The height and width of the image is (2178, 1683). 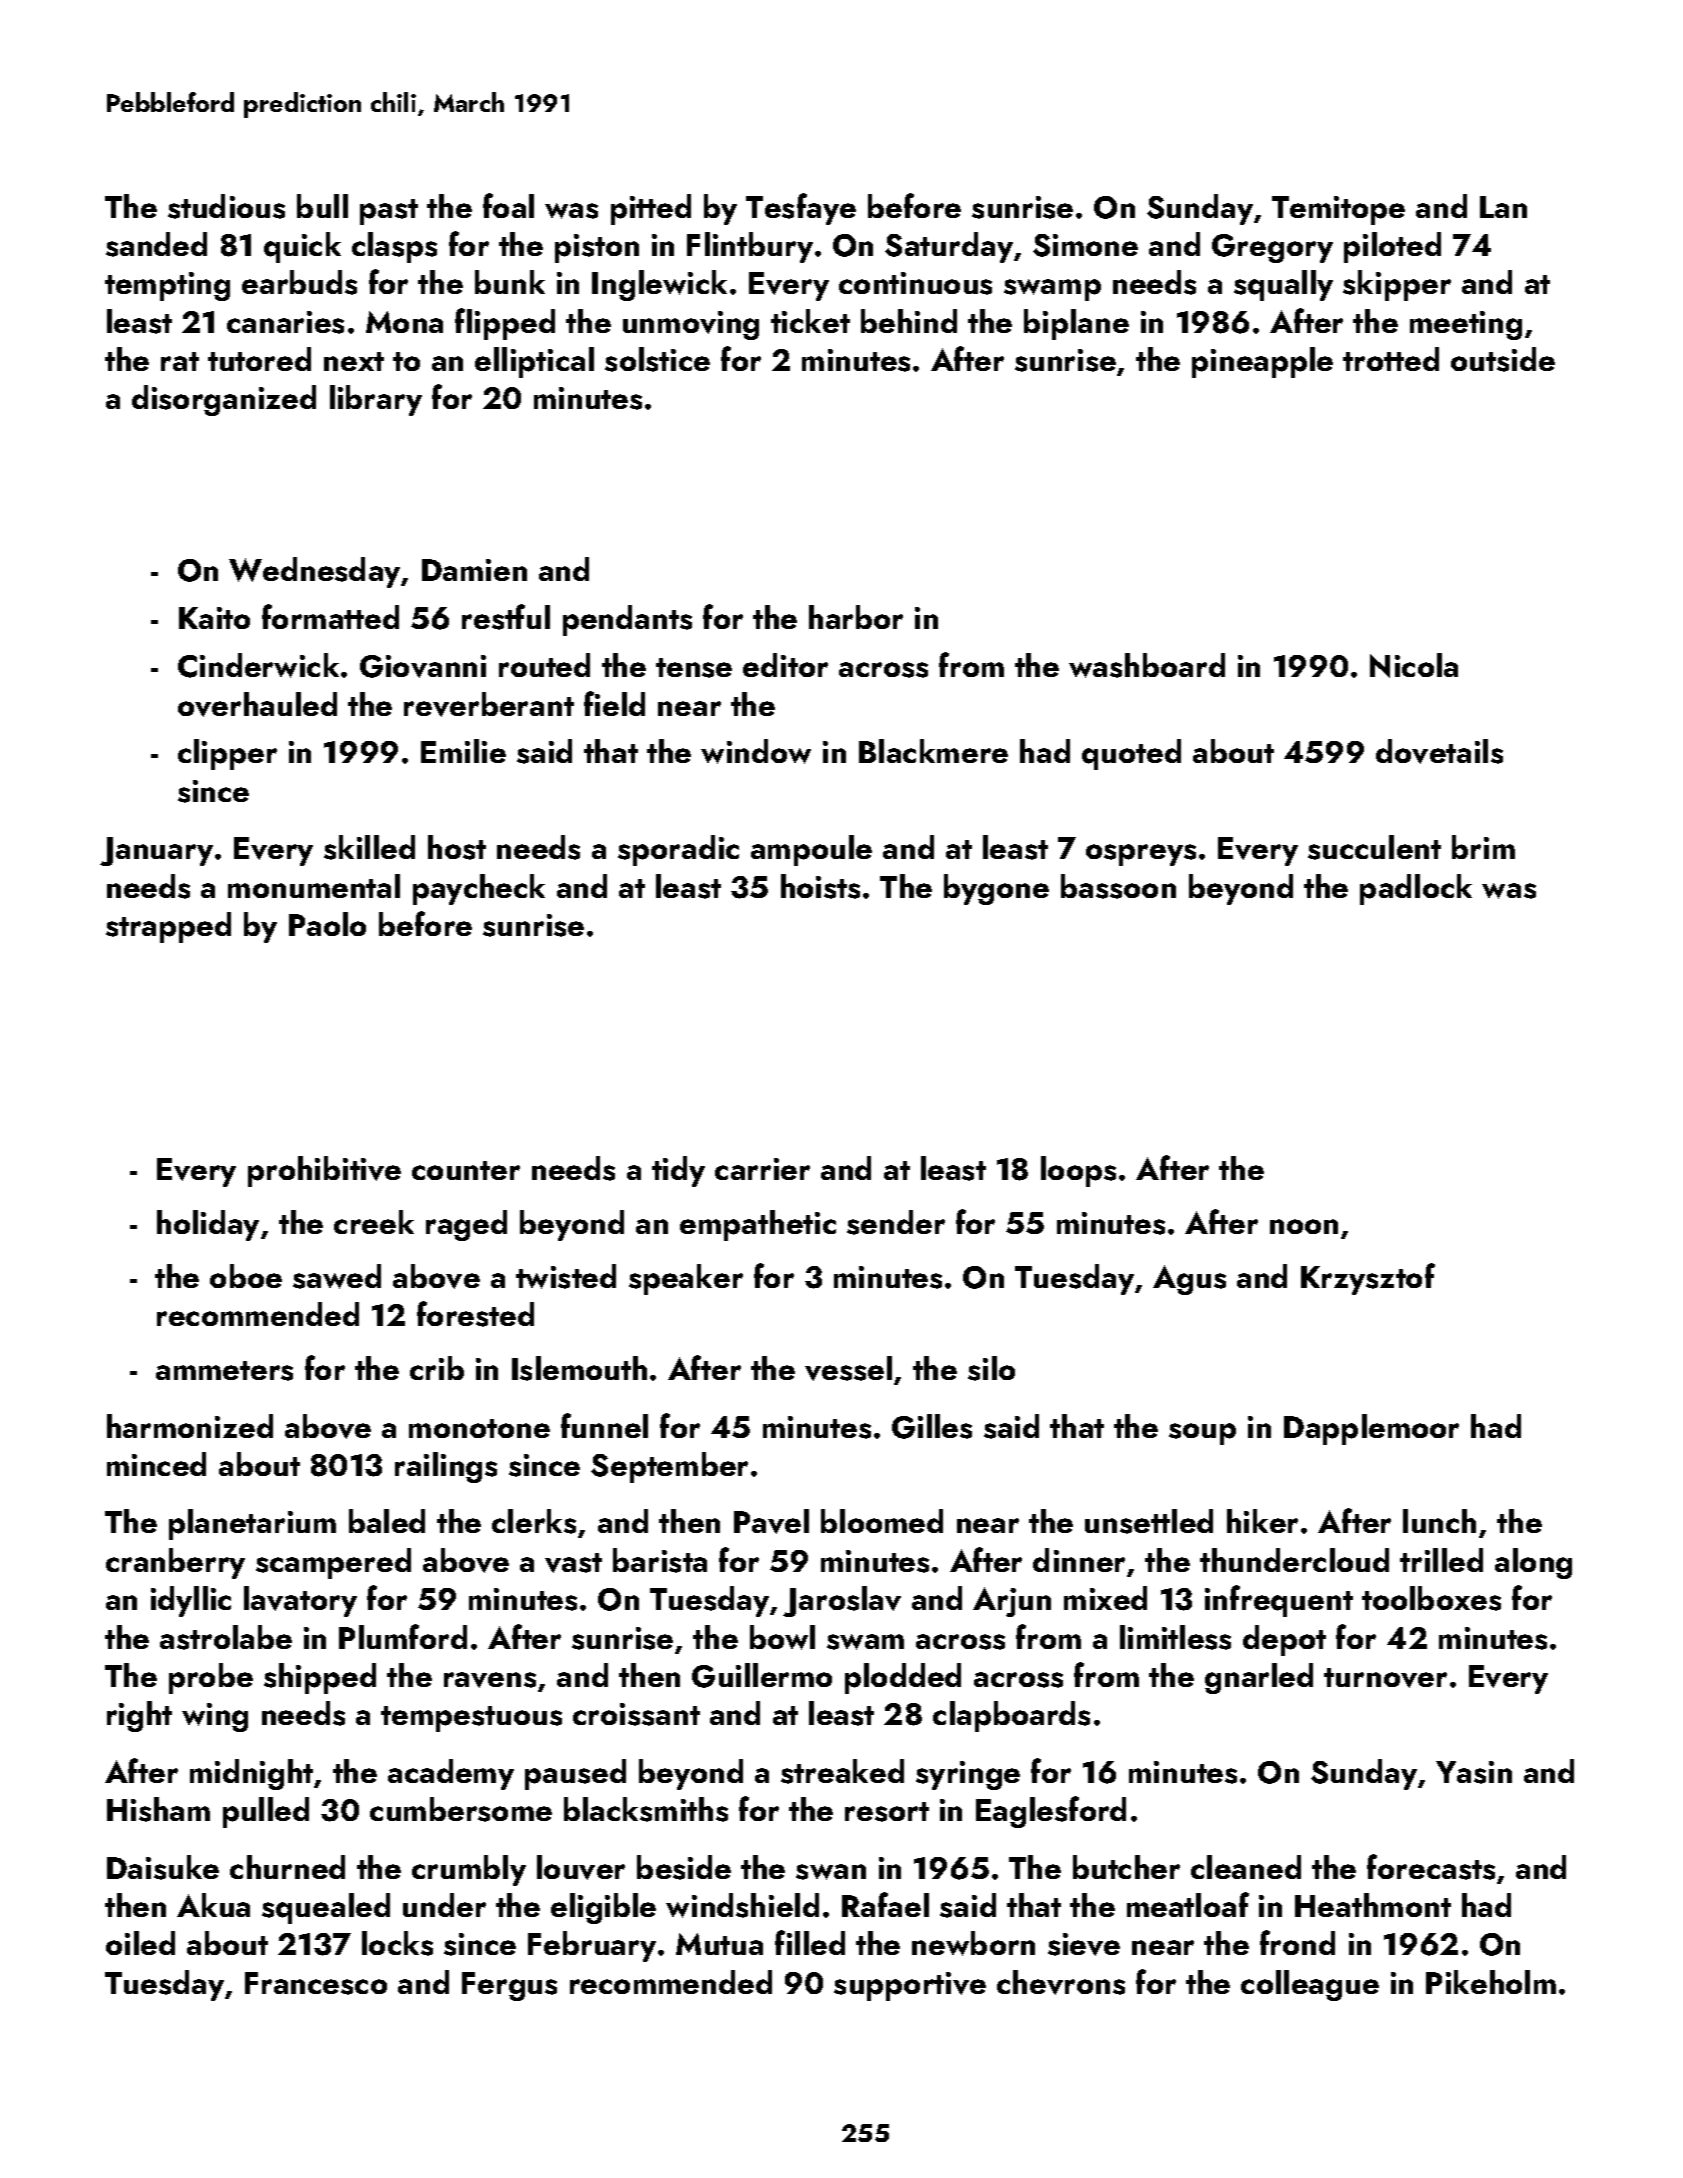 I want to click on harbor, so click(x=856, y=617).
